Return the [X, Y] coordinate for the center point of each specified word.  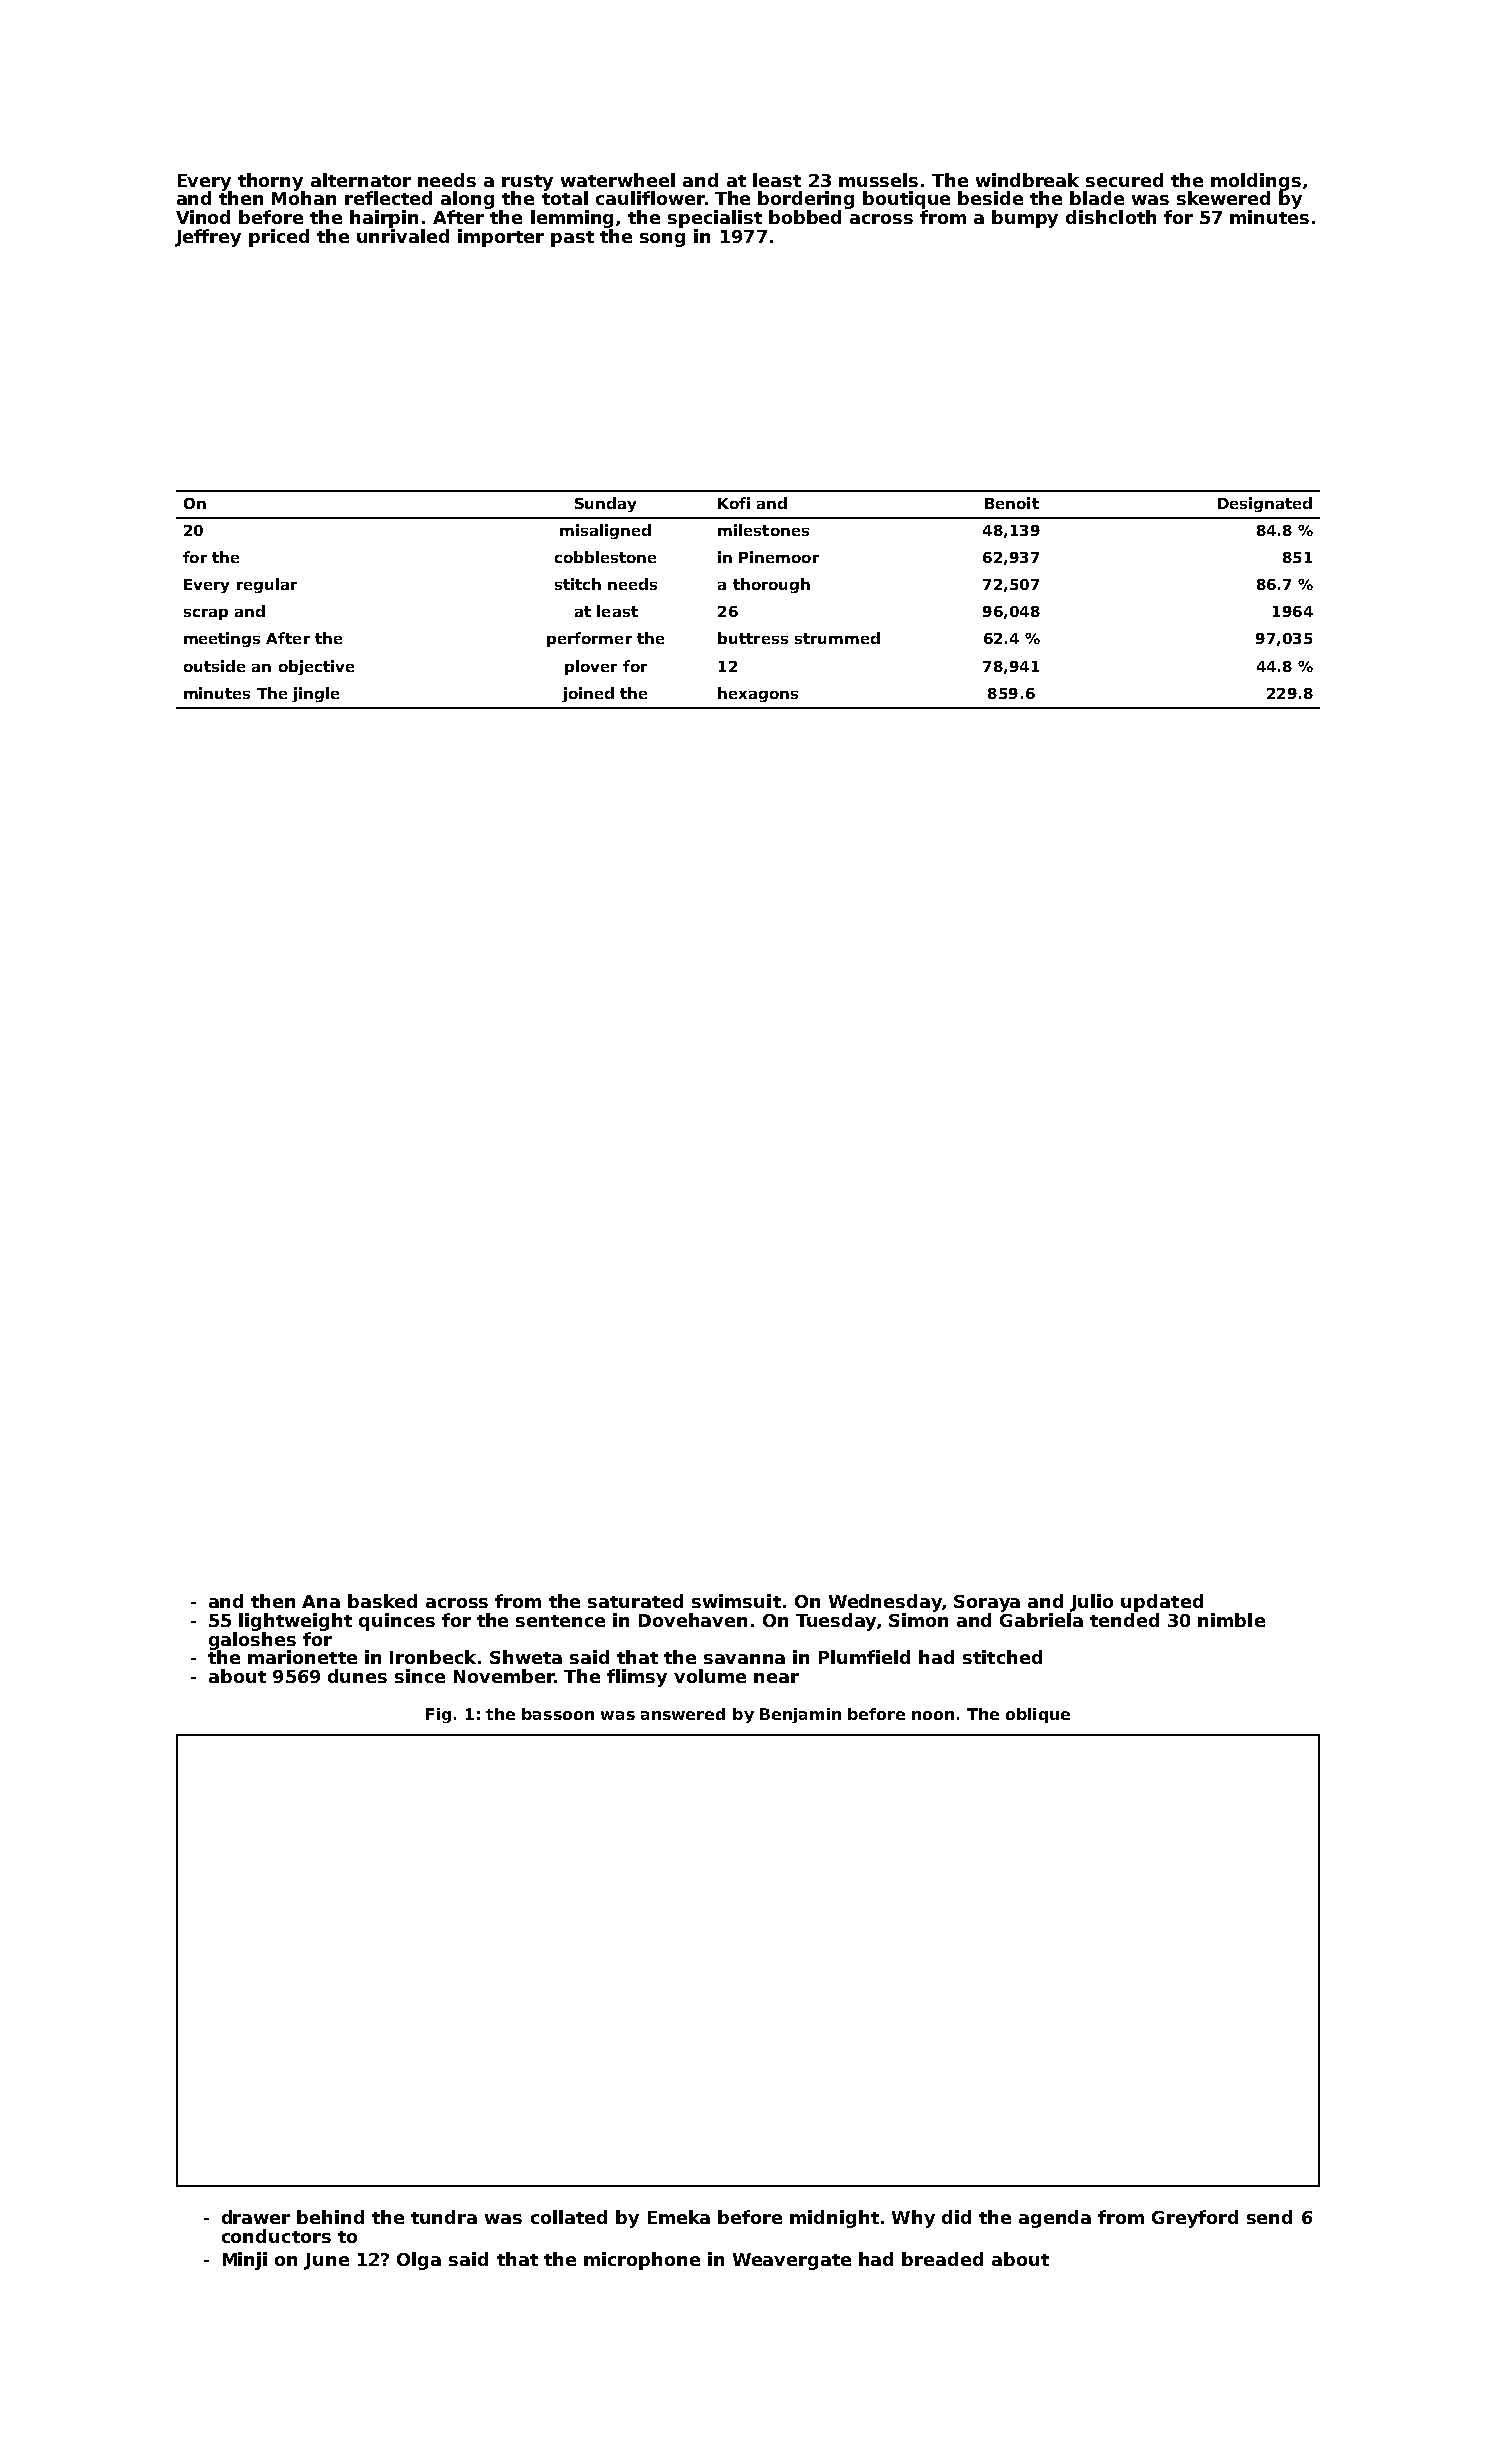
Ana [321, 1601]
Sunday [605, 504]
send [1269, 2217]
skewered [1223, 198]
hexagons [758, 694]
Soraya [987, 1603]
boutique [906, 200]
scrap [206, 614]
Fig [438, 1715]
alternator [361, 180]
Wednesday [885, 1603]
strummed [837, 638]
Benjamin [800, 1715]
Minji [245, 2261]
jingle [315, 694]
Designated [1265, 504]
